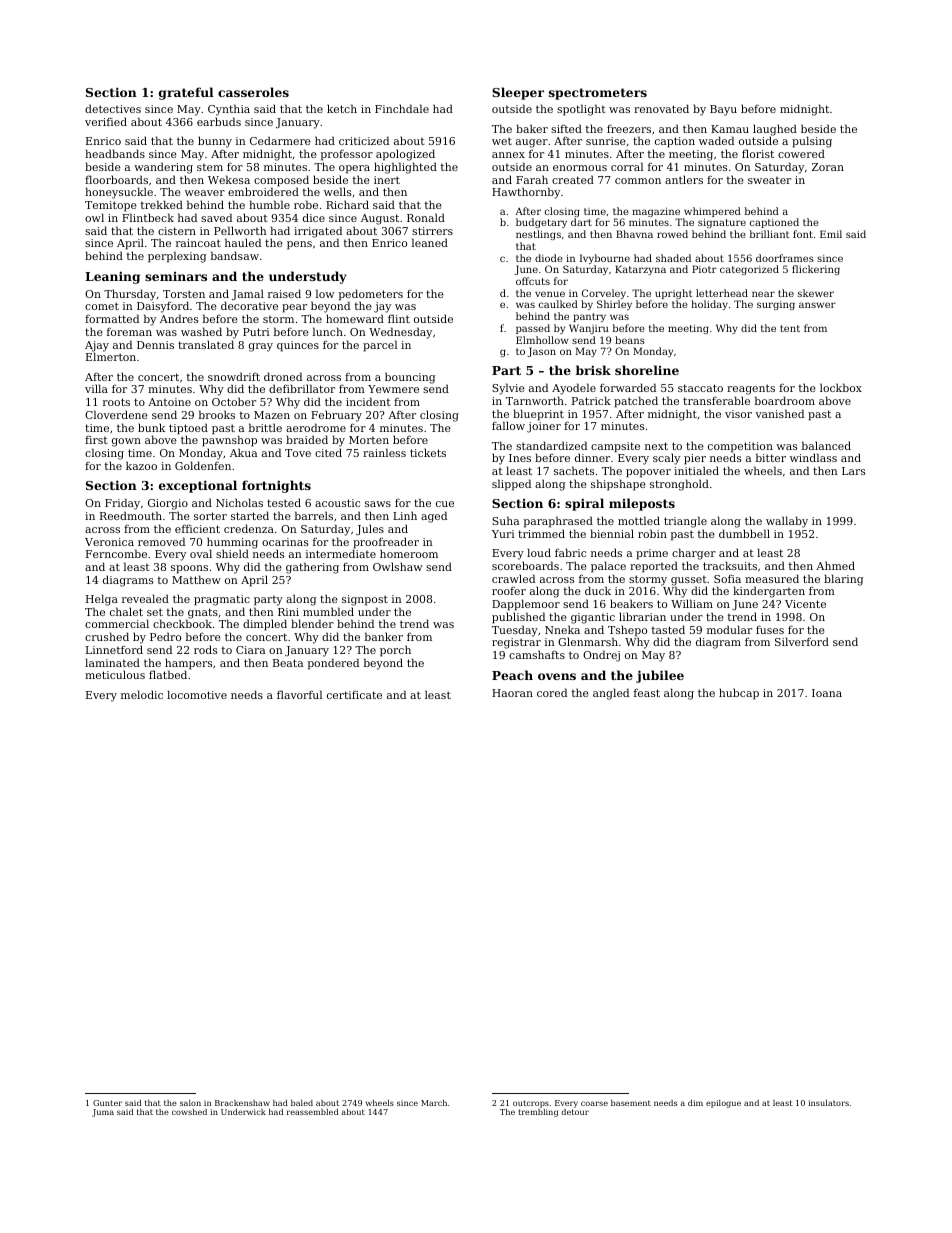 The image size is (952, 1233). Describe the element at coordinates (805, 604) in the page. I see `Vicente` at that location.
